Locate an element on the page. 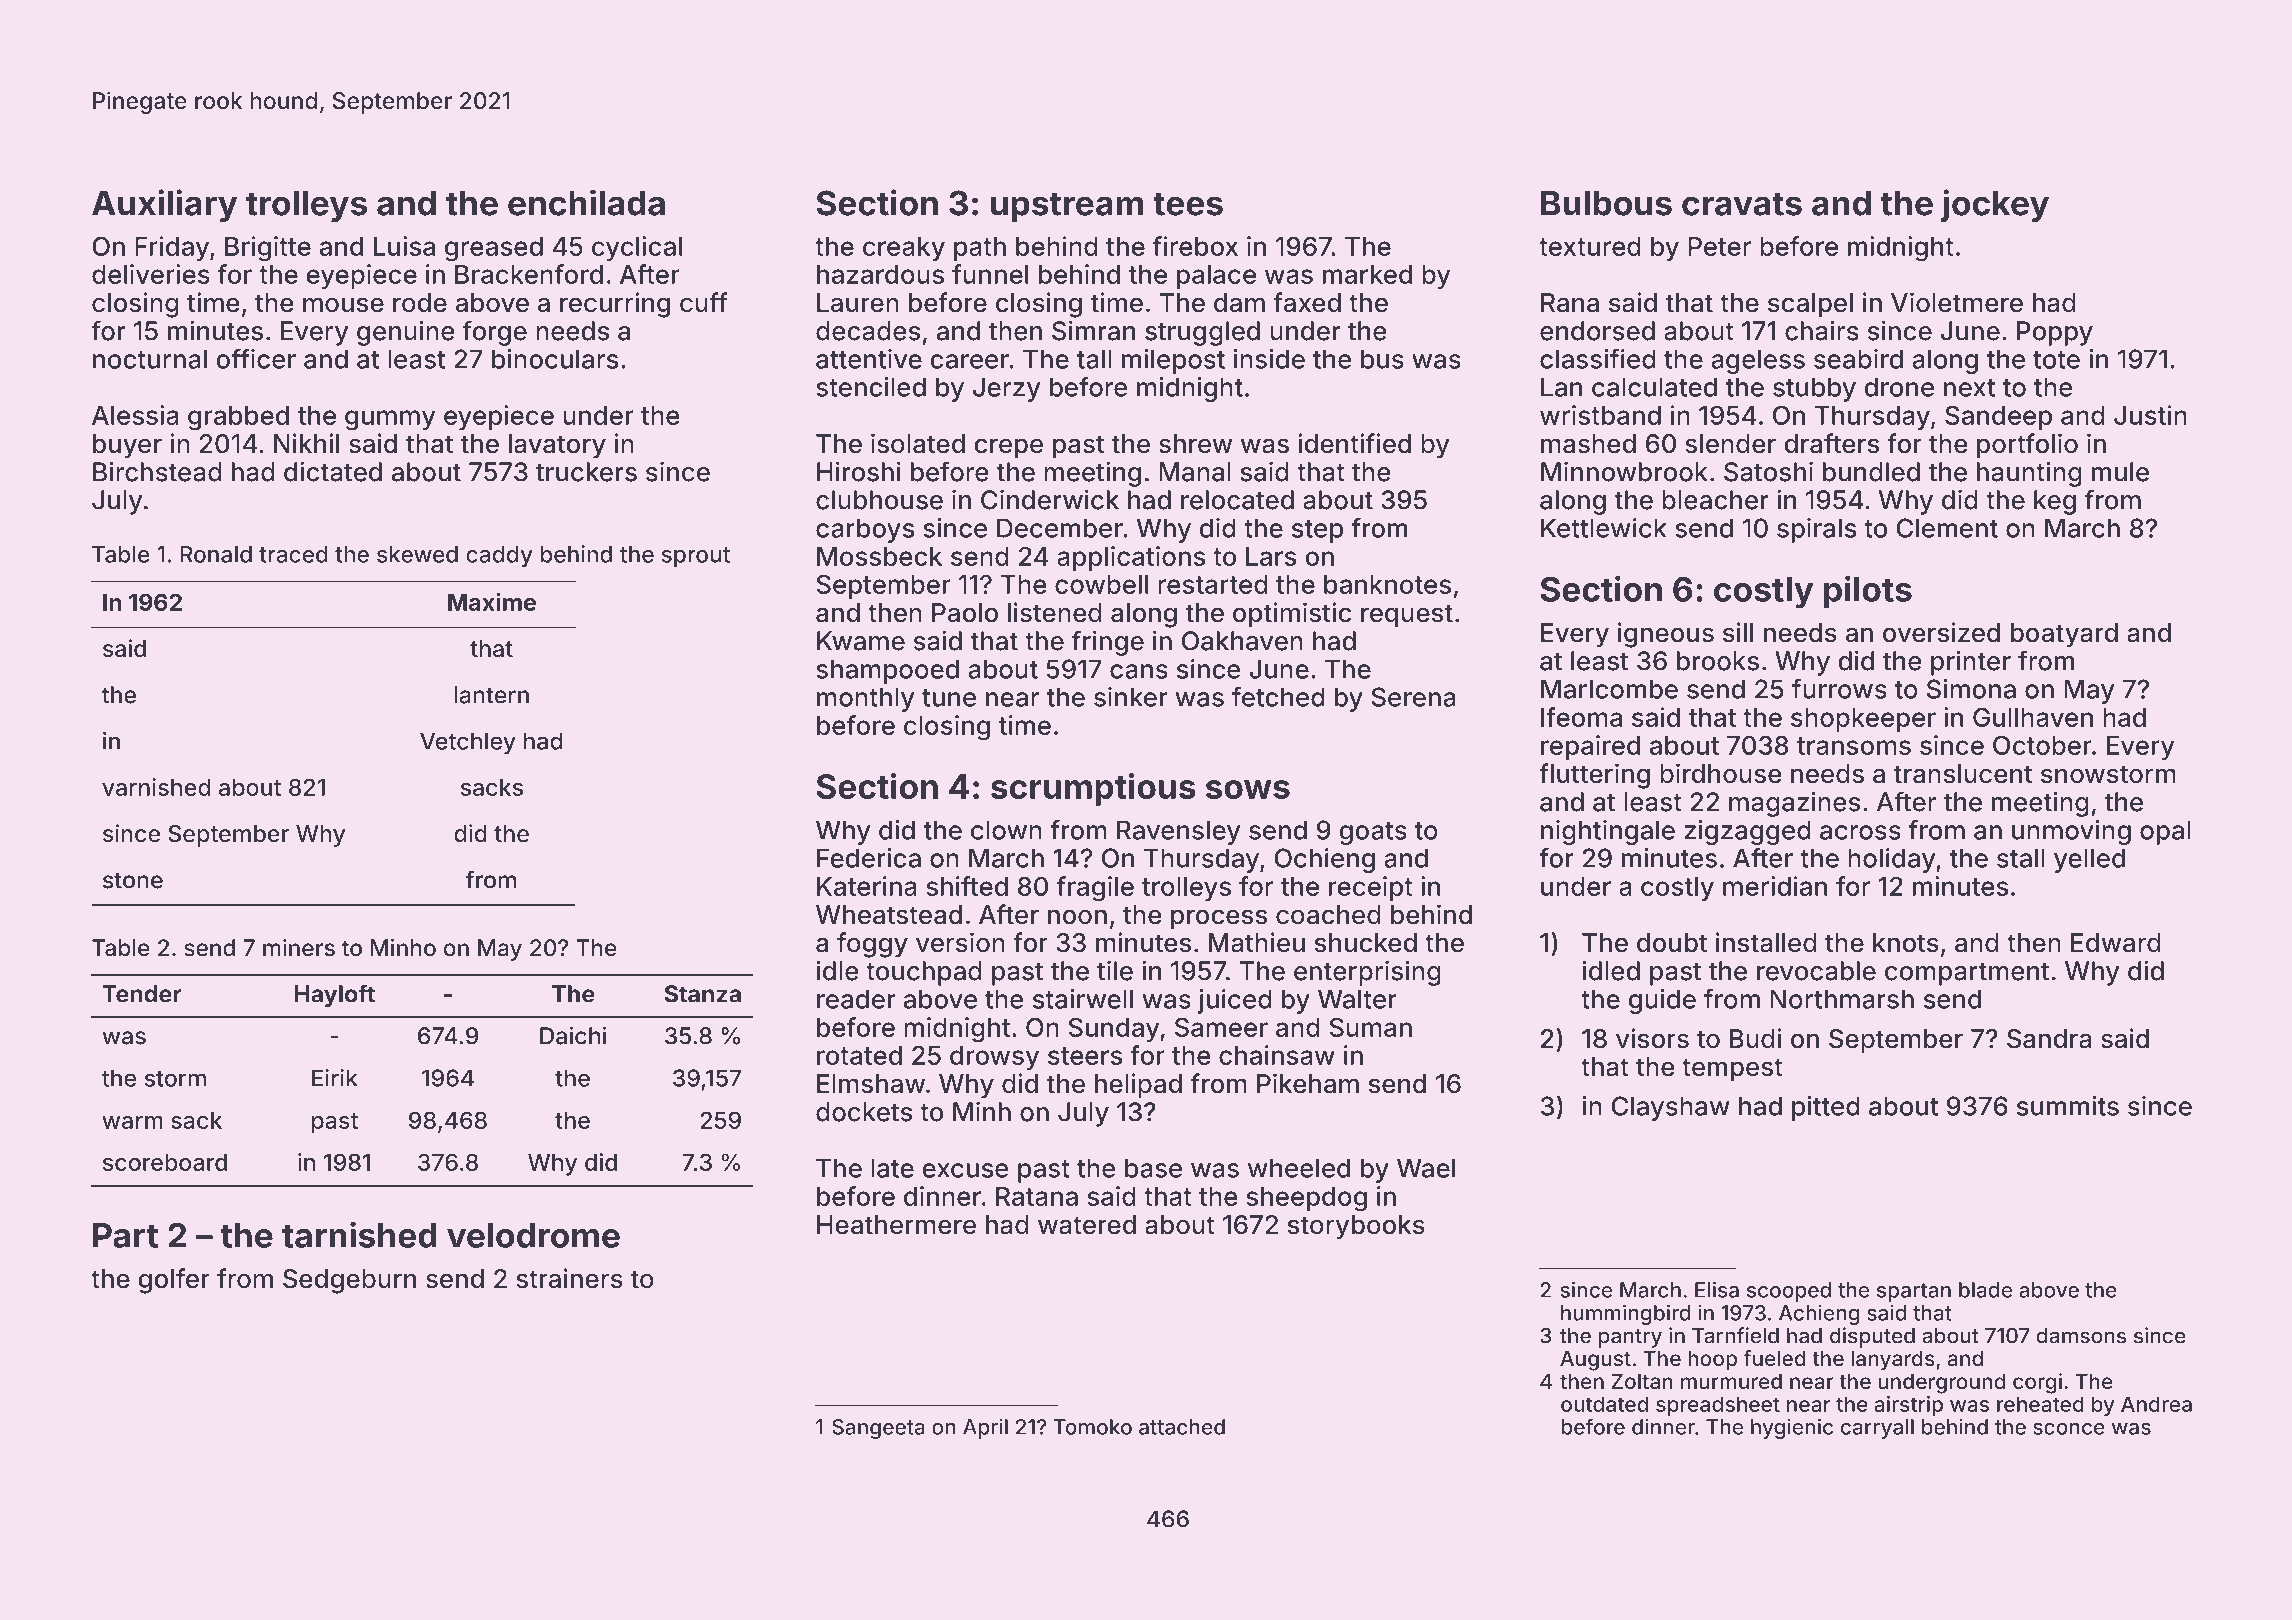 The image size is (2292, 1620). revocable is located at coordinates (1816, 971).
